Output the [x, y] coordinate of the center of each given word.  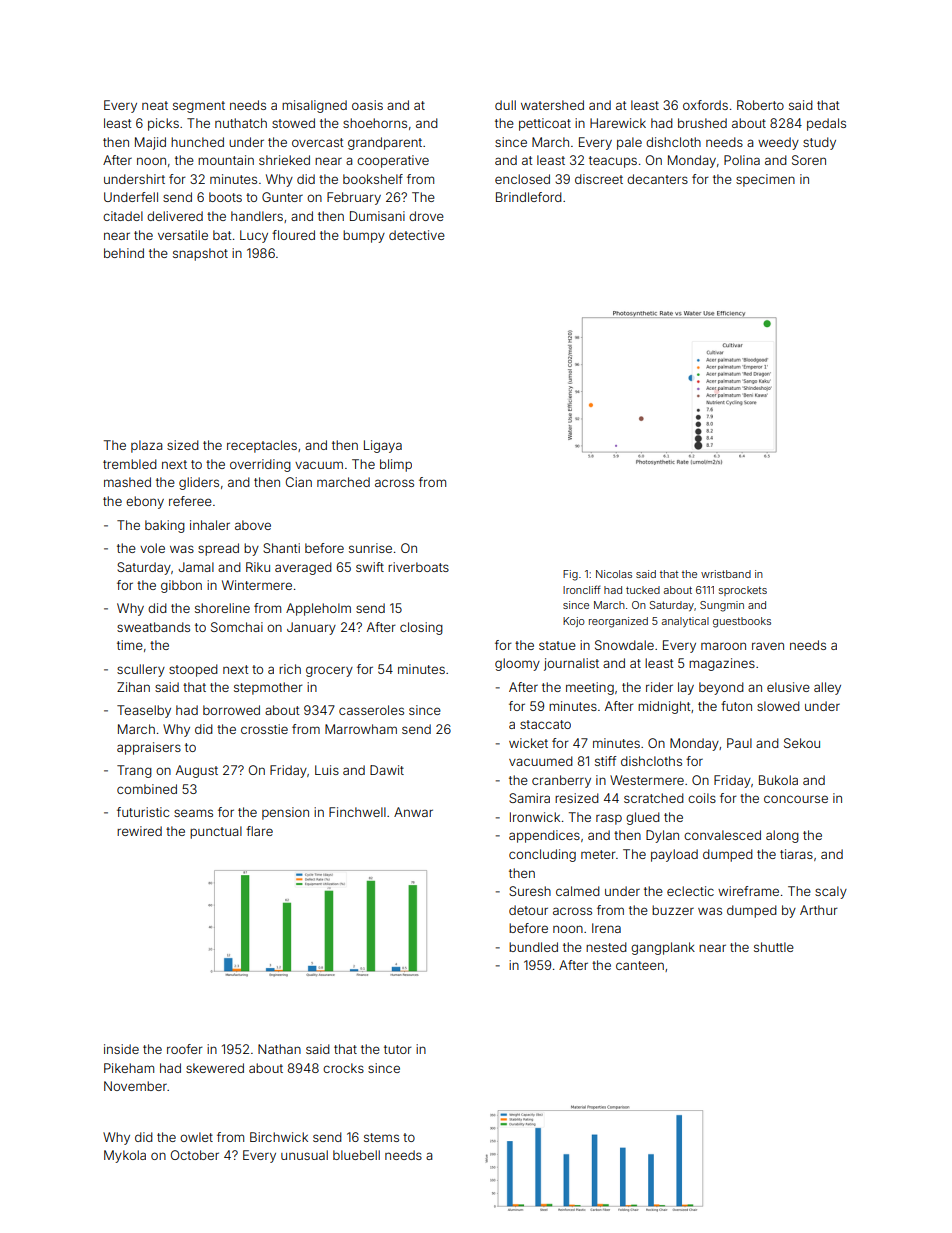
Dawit [387, 770]
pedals [826, 124]
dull [505, 105]
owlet [196, 1137]
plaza [146, 446]
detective [417, 235]
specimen [765, 180]
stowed [293, 123]
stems [381, 1137]
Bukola [778, 780]
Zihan [133, 687]
